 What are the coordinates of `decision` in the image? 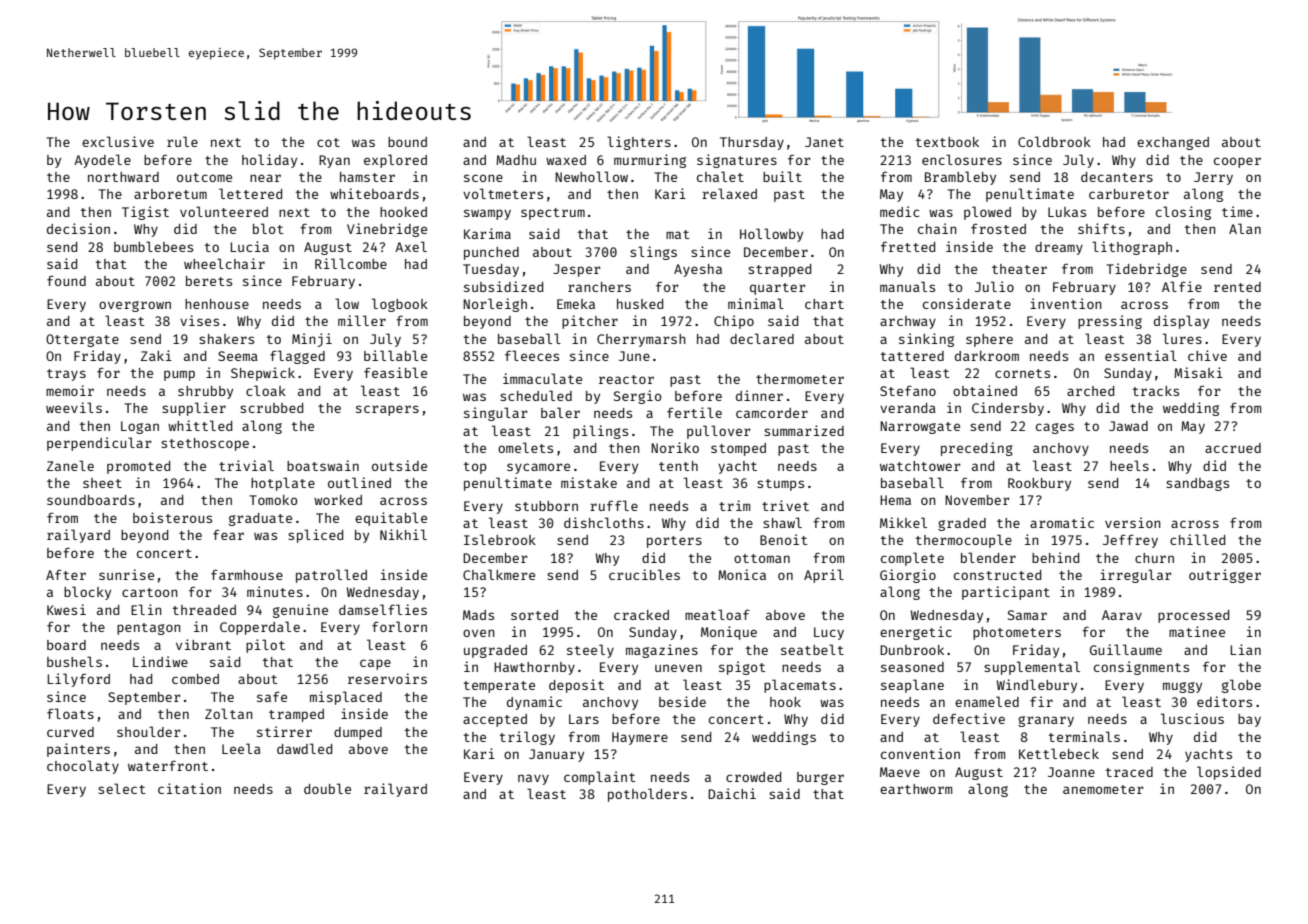 It's located at (78, 228).
